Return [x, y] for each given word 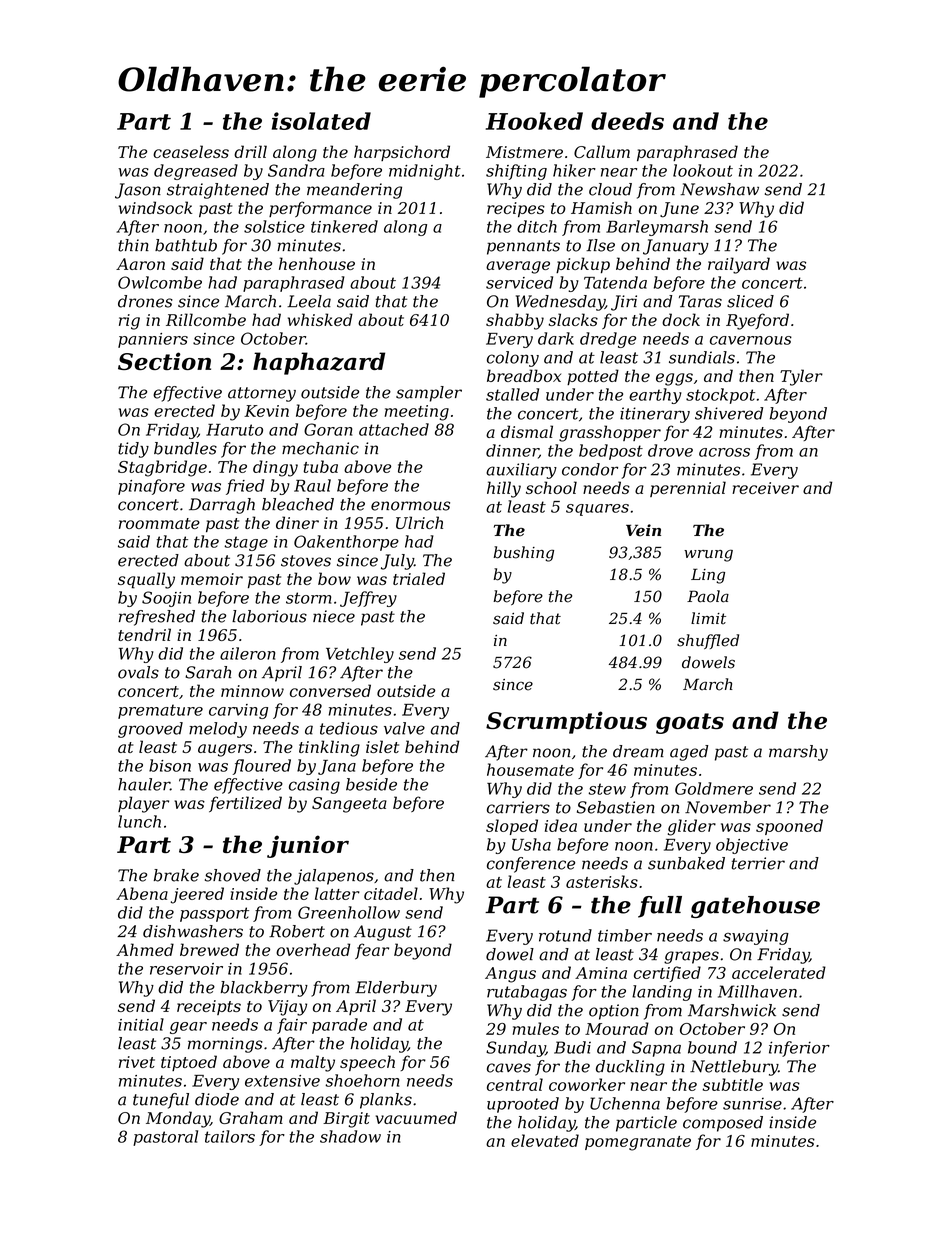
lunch [139, 821]
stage [246, 543]
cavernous [751, 340]
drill [250, 151]
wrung [708, 555]
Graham [251, 1117]
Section [164, 361]
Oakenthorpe [346, 543]
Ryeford [757, 321]
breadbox [524, 375]
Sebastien [616, 807]
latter [337, 893]
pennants [523, 247]
